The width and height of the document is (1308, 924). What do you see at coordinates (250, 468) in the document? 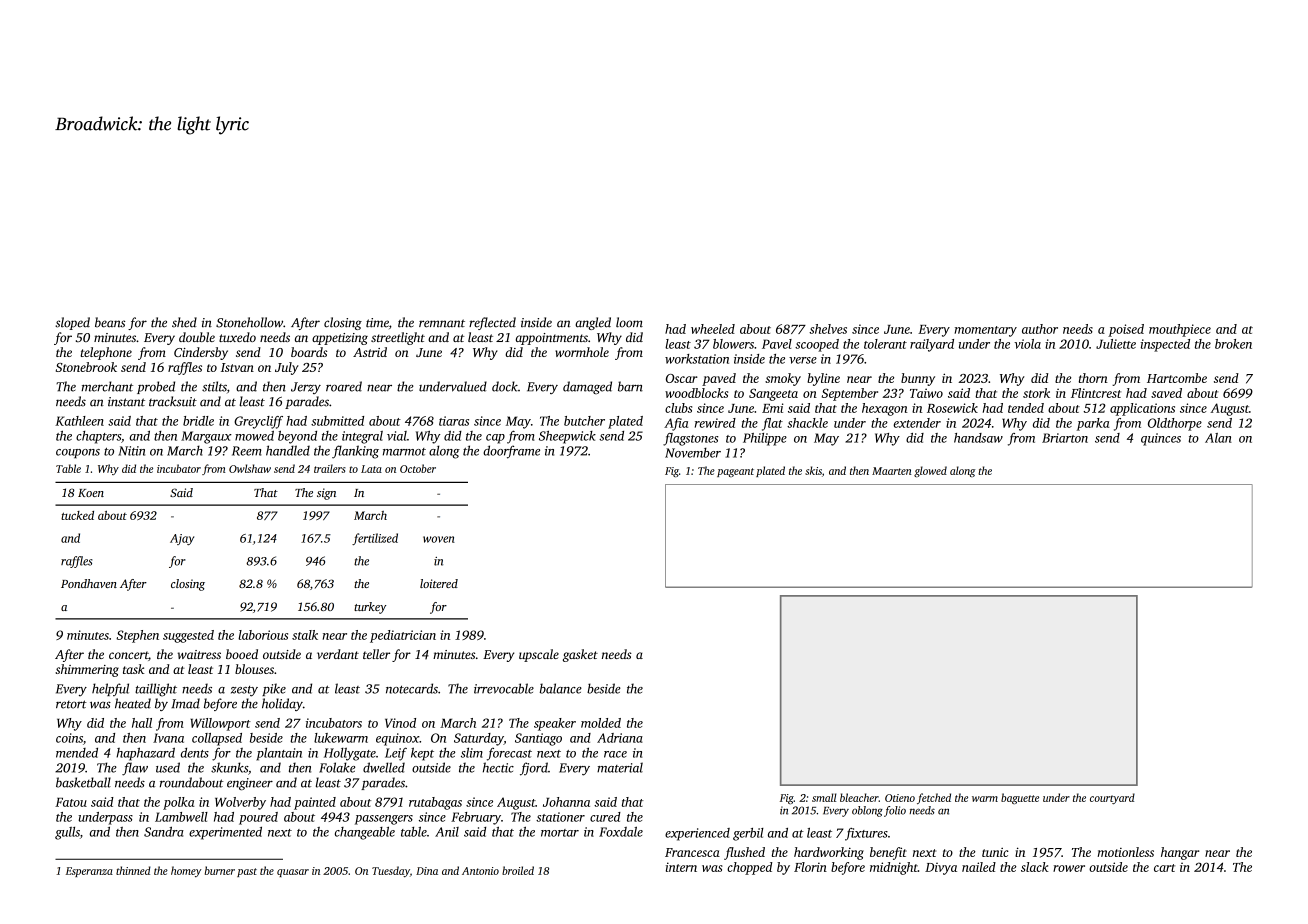
I see `Owlshaw` at bounding box center [250, 468].
